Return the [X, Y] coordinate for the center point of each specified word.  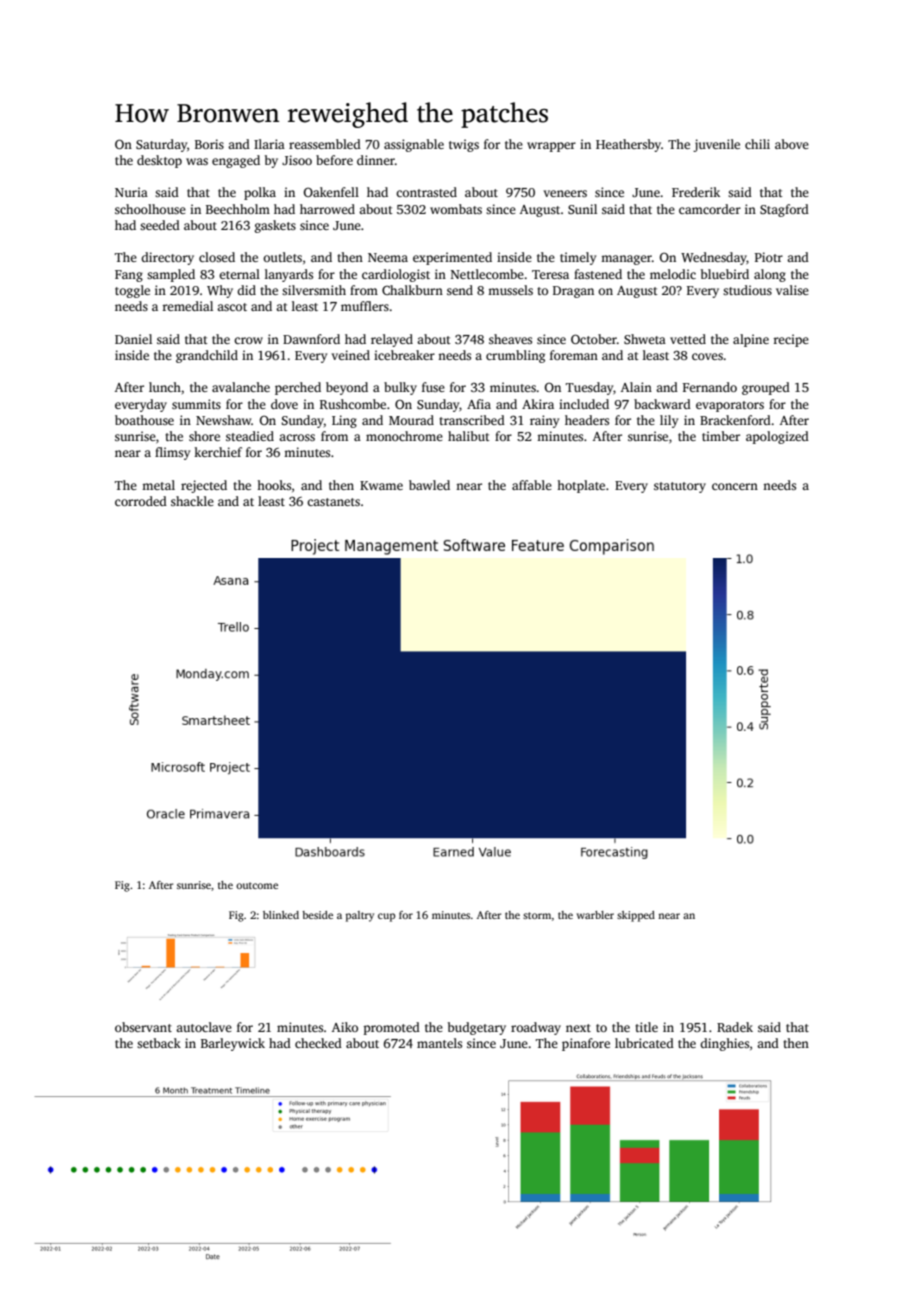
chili [757, 144]
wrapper [551, 147]
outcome [257, 885]
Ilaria [269, 144]
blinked [281, 915]
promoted [392, 1028]
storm [537, 915]
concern [735, 486]
